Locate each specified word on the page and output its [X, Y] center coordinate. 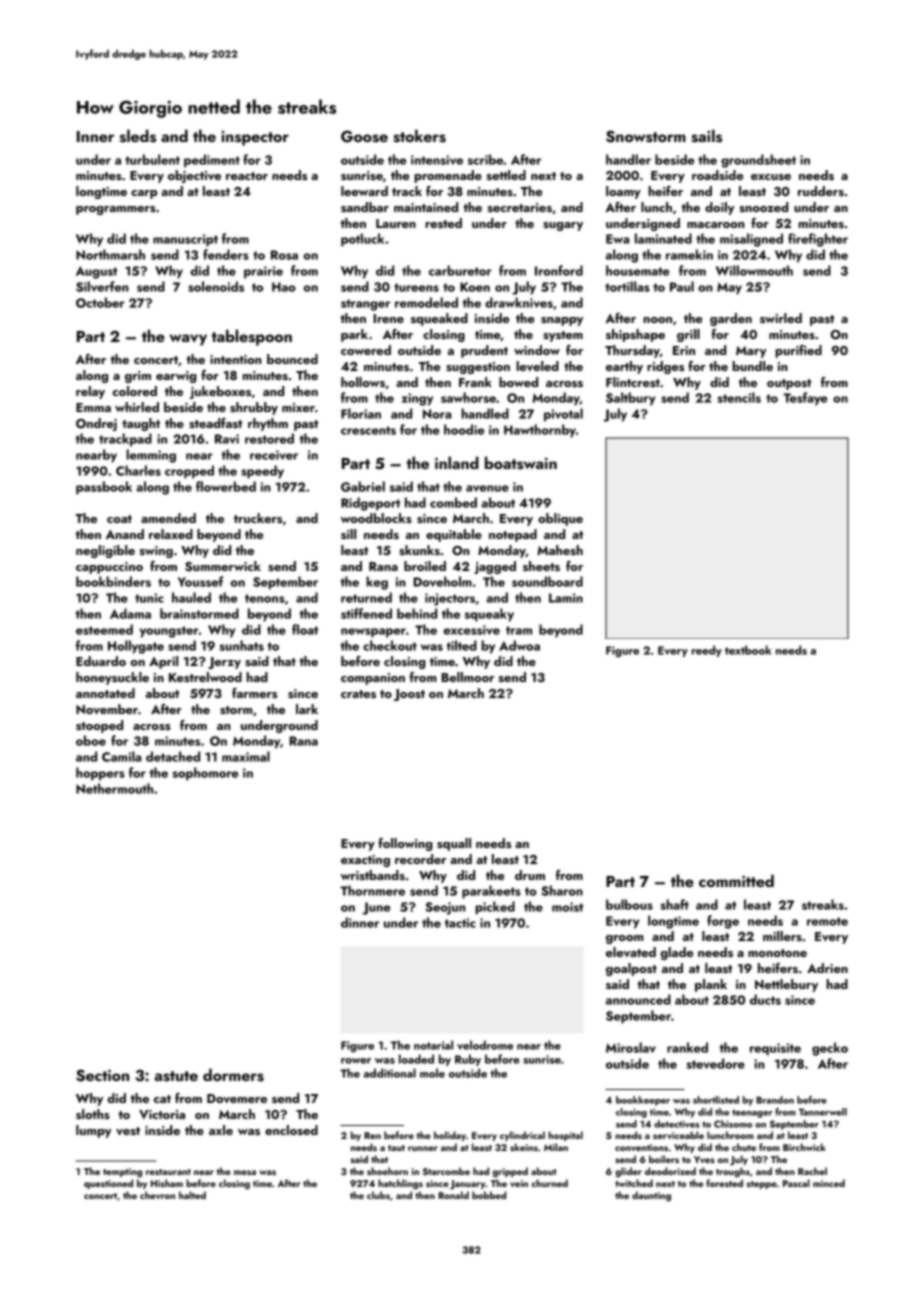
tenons [265, 598]
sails [706, 136]
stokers [419, 136]
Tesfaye [805, 399]
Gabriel [363, 486]
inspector [255, 138]
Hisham [167, 1183]
